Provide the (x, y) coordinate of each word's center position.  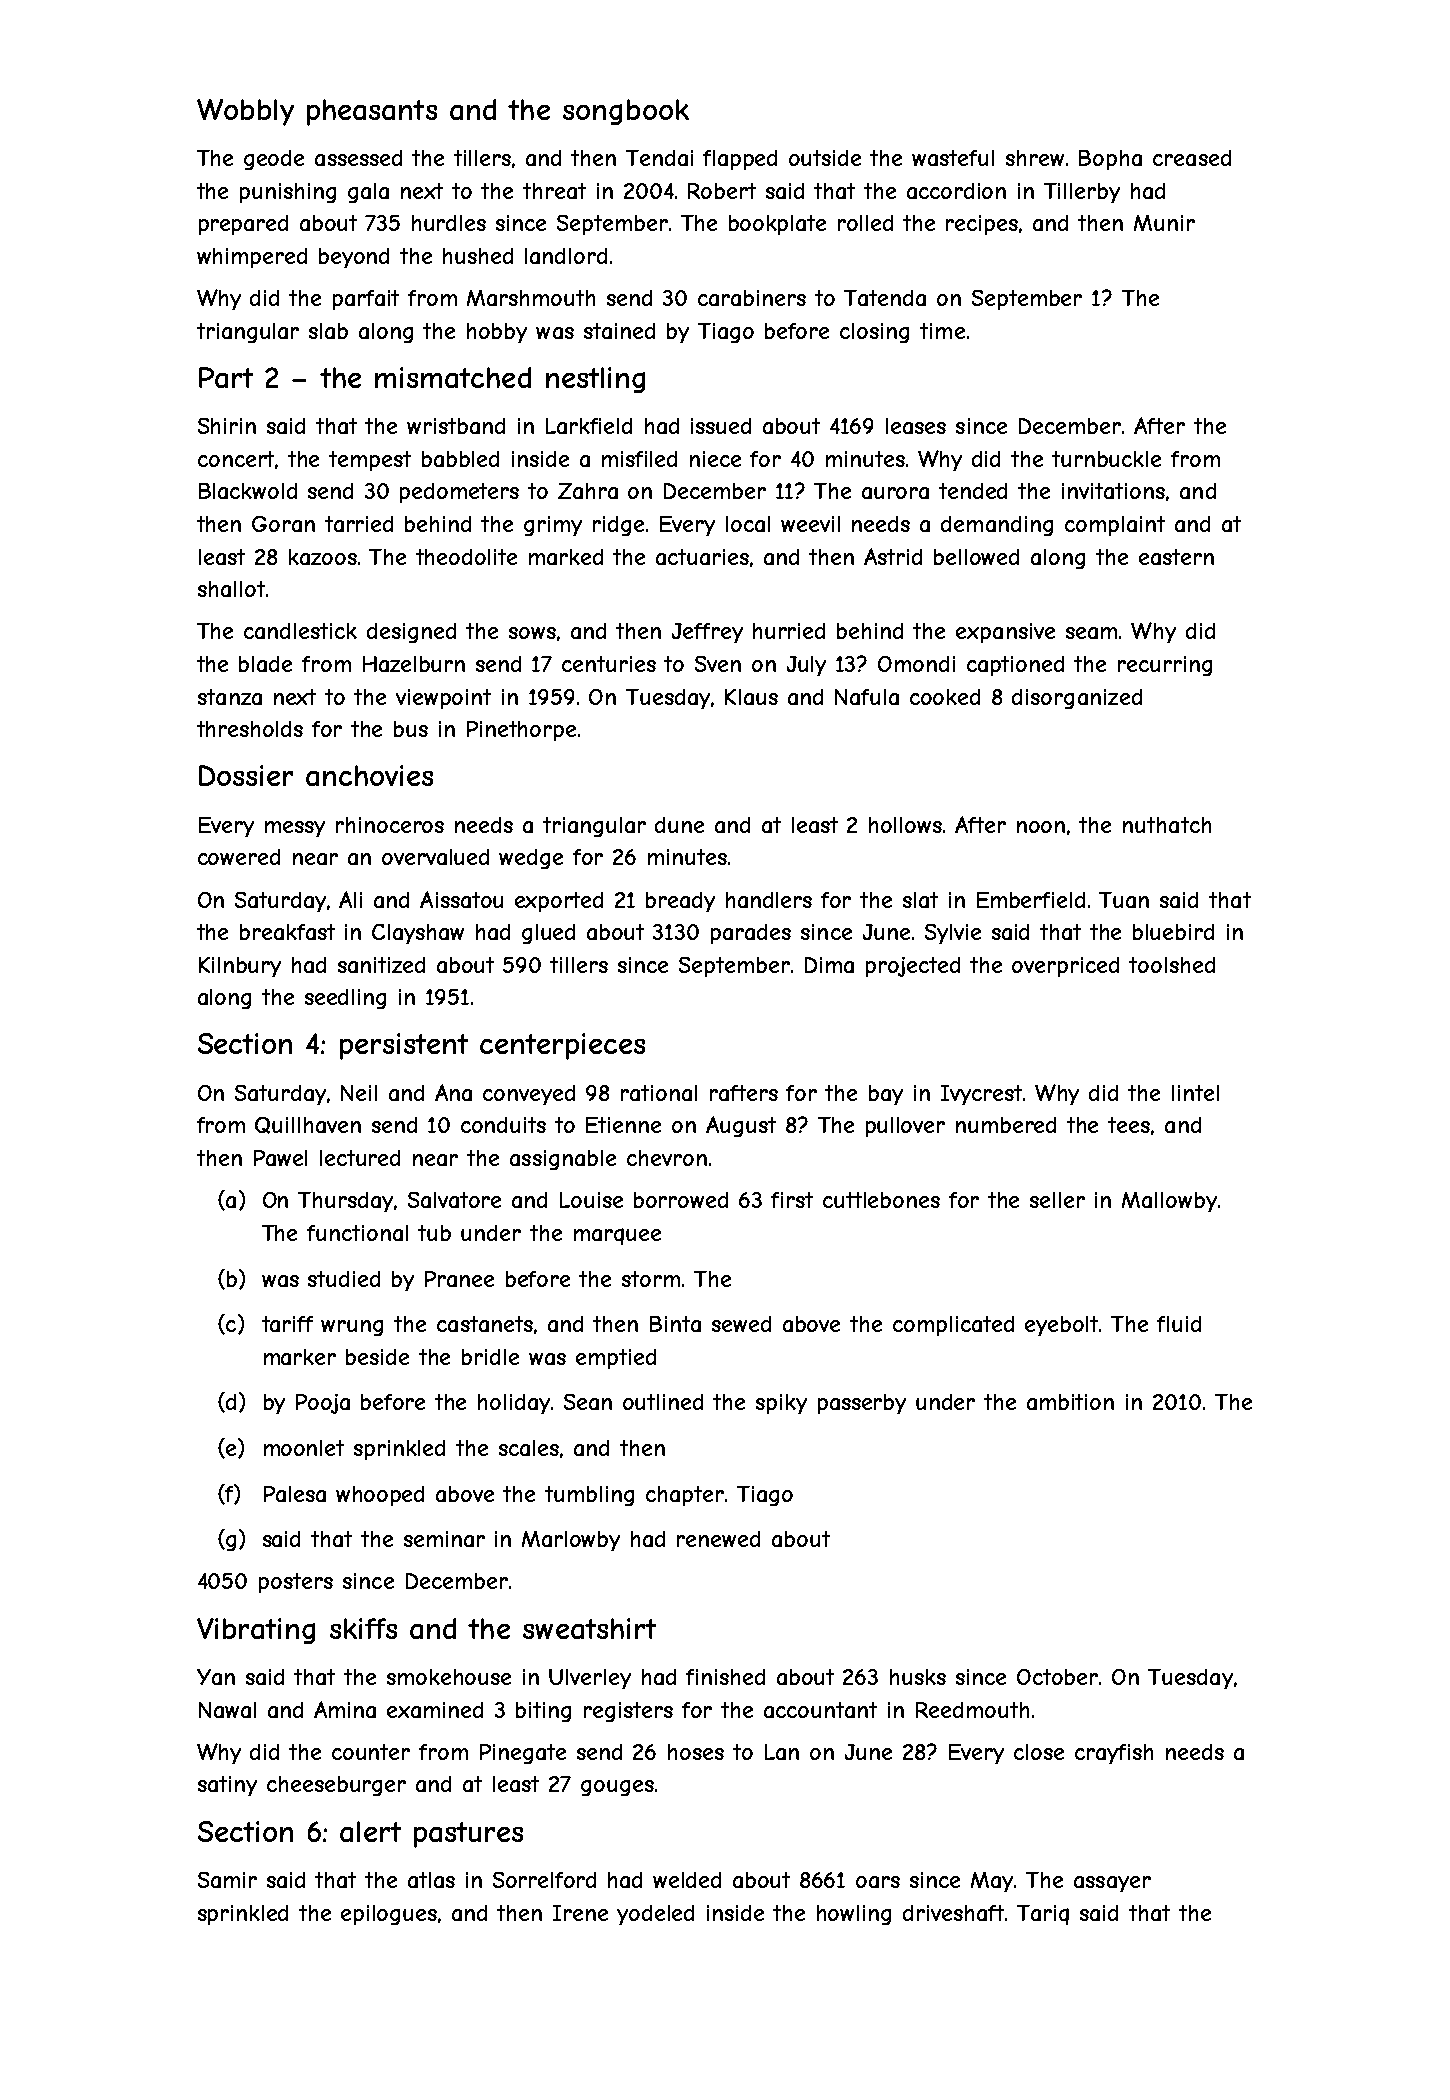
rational (659, 1093)
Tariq (1043, 1915)
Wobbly (245, 112)
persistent (404, 1046)
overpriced (1065, 967)
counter (371, 1752)
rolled (865, 223)
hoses (696, 1752)
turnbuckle (1106, 459)
